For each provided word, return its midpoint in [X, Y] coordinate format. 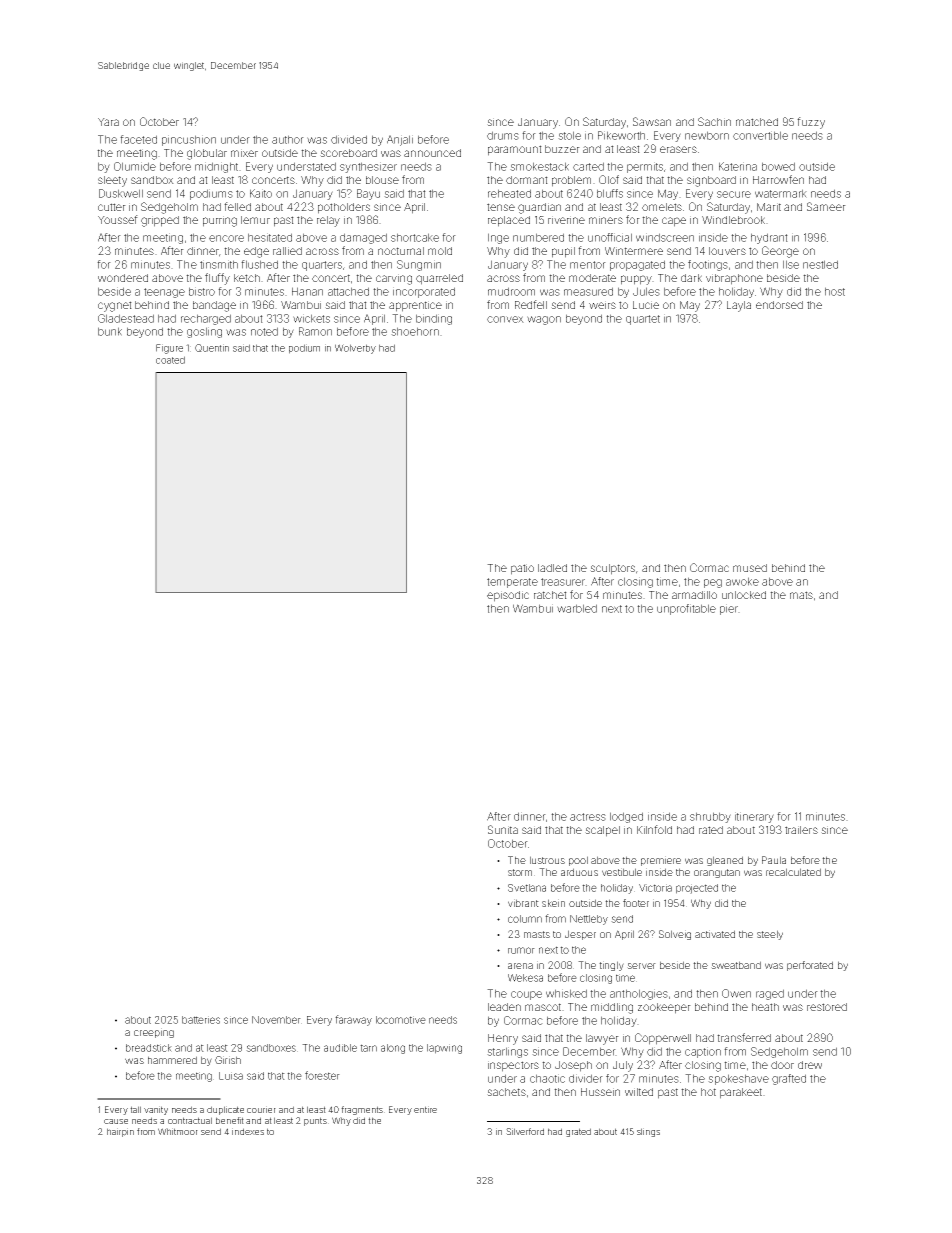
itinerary [754, 817]
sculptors [612, 569]
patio [522, 569]
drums [503, 135]
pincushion [189, 140]
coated [170, 360]
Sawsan [652, 121]
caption [703, 1052]
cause [116, 1121]
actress [588, 817]
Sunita [503, 829]
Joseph [573, 1066]
